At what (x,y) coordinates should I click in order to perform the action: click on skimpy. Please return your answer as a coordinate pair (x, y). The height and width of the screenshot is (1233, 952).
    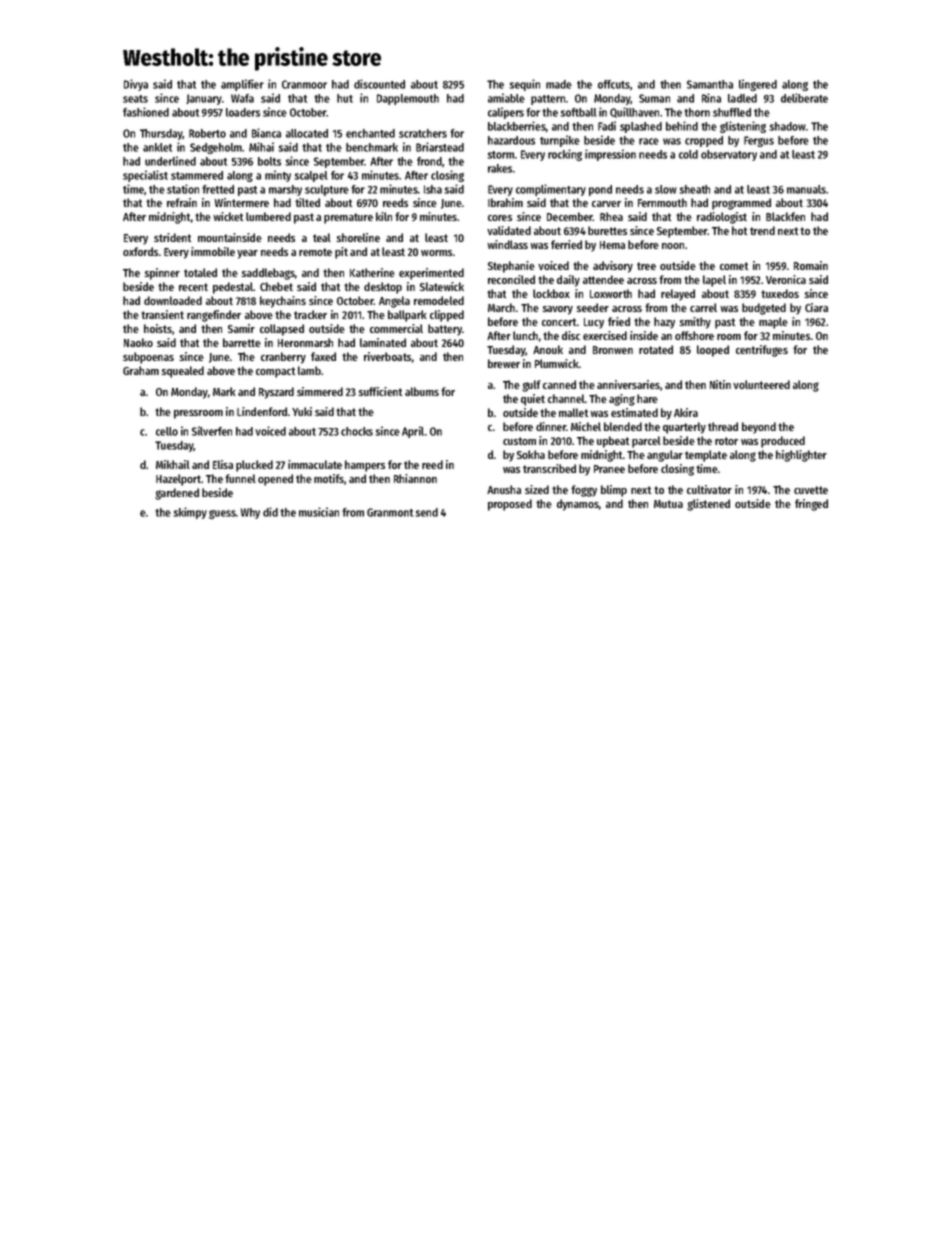
    Looking at the image, I should click on (190, 513).
